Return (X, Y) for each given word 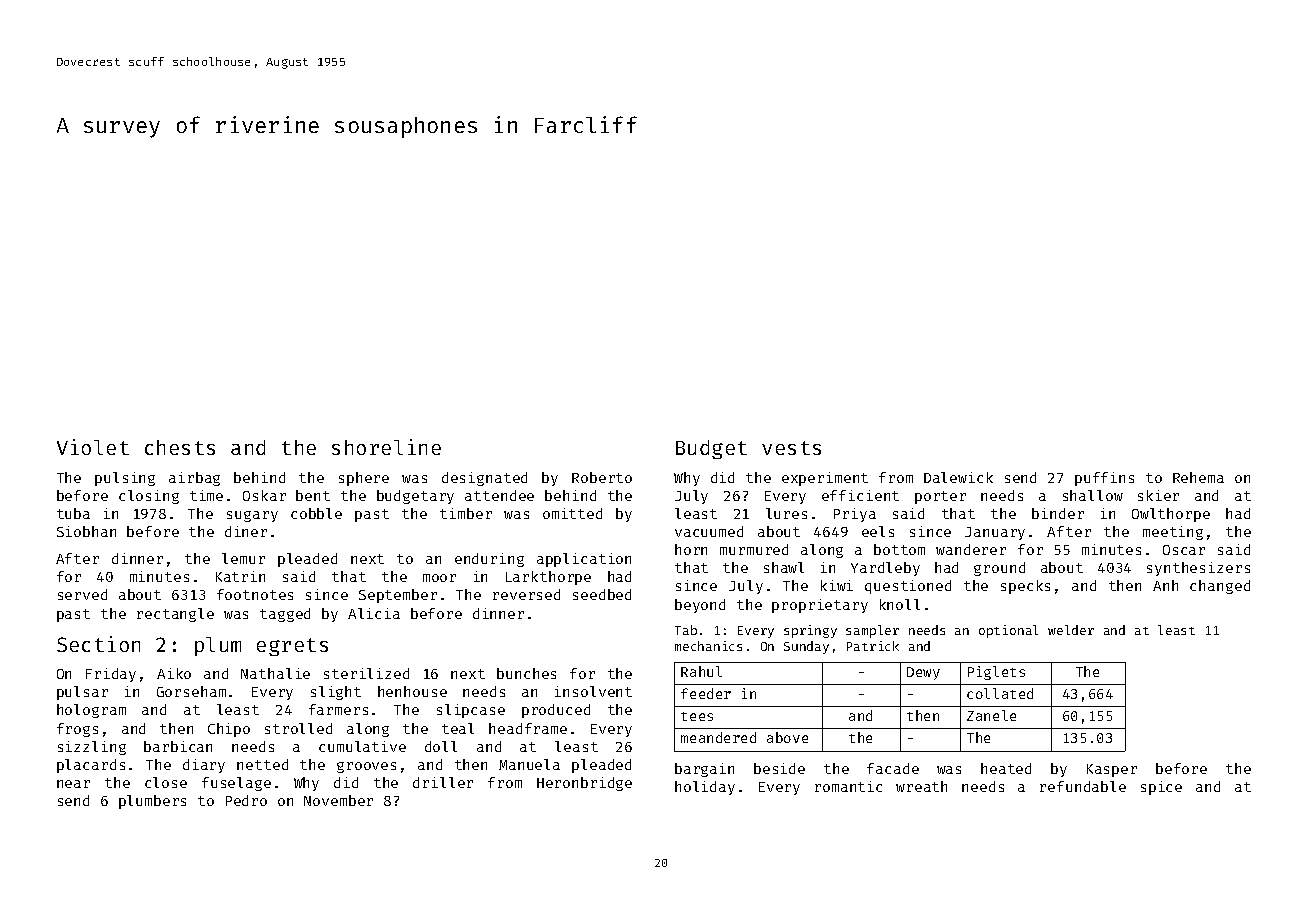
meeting (1173, 533)
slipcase (471, 711)
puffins (1104, 479)
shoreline (386, 447)
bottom (899, 549)
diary (204, 766)
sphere (364, 479)
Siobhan (86, 531)
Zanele (991, 715)
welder (1071, 630)
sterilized (366, 673)
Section (98, 644)
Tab (686, 630)
